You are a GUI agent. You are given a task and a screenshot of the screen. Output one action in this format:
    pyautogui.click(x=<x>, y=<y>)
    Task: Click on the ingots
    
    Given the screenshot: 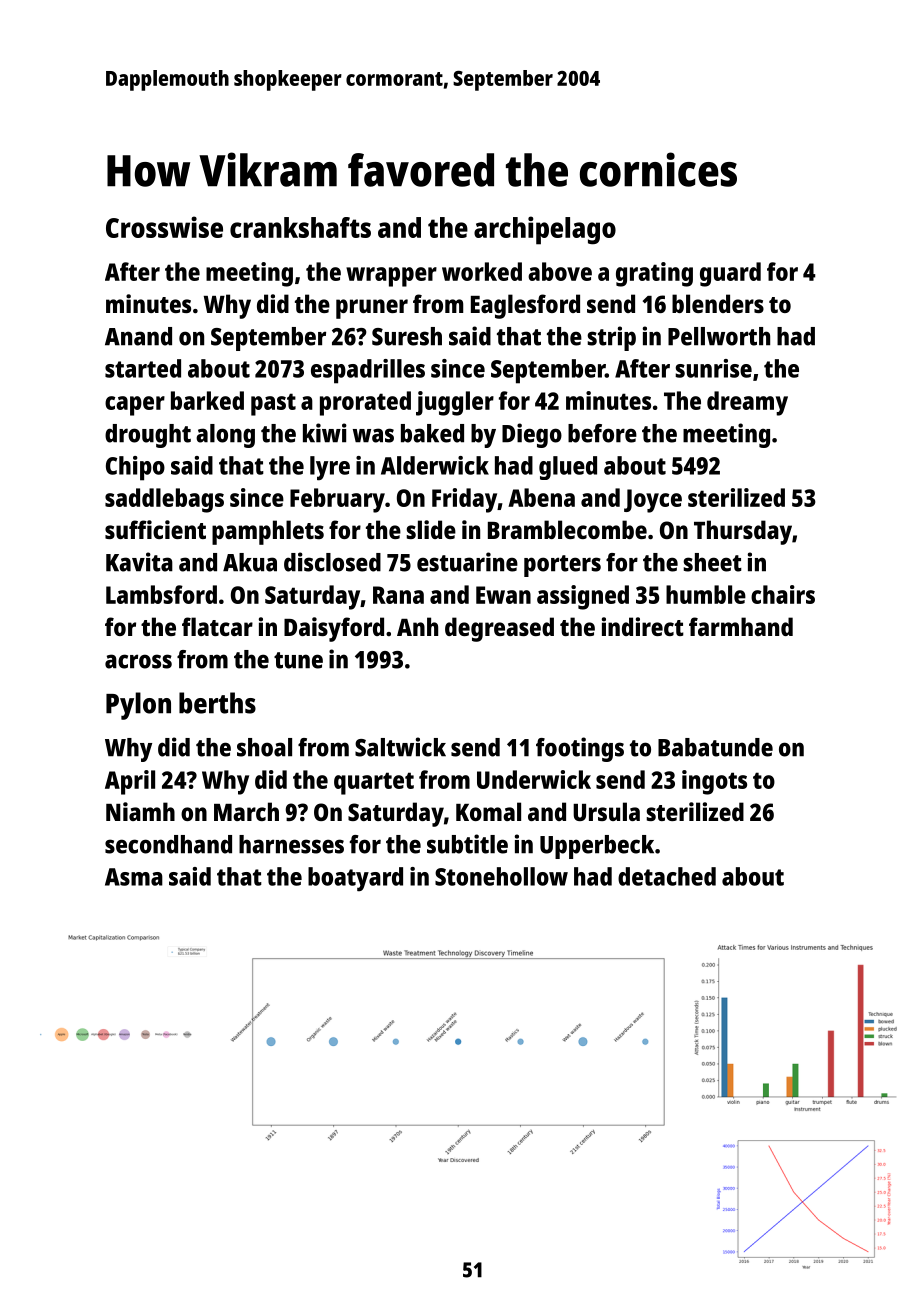 What is the action you would take?
    pyautogui.click(x=714, y=782)
